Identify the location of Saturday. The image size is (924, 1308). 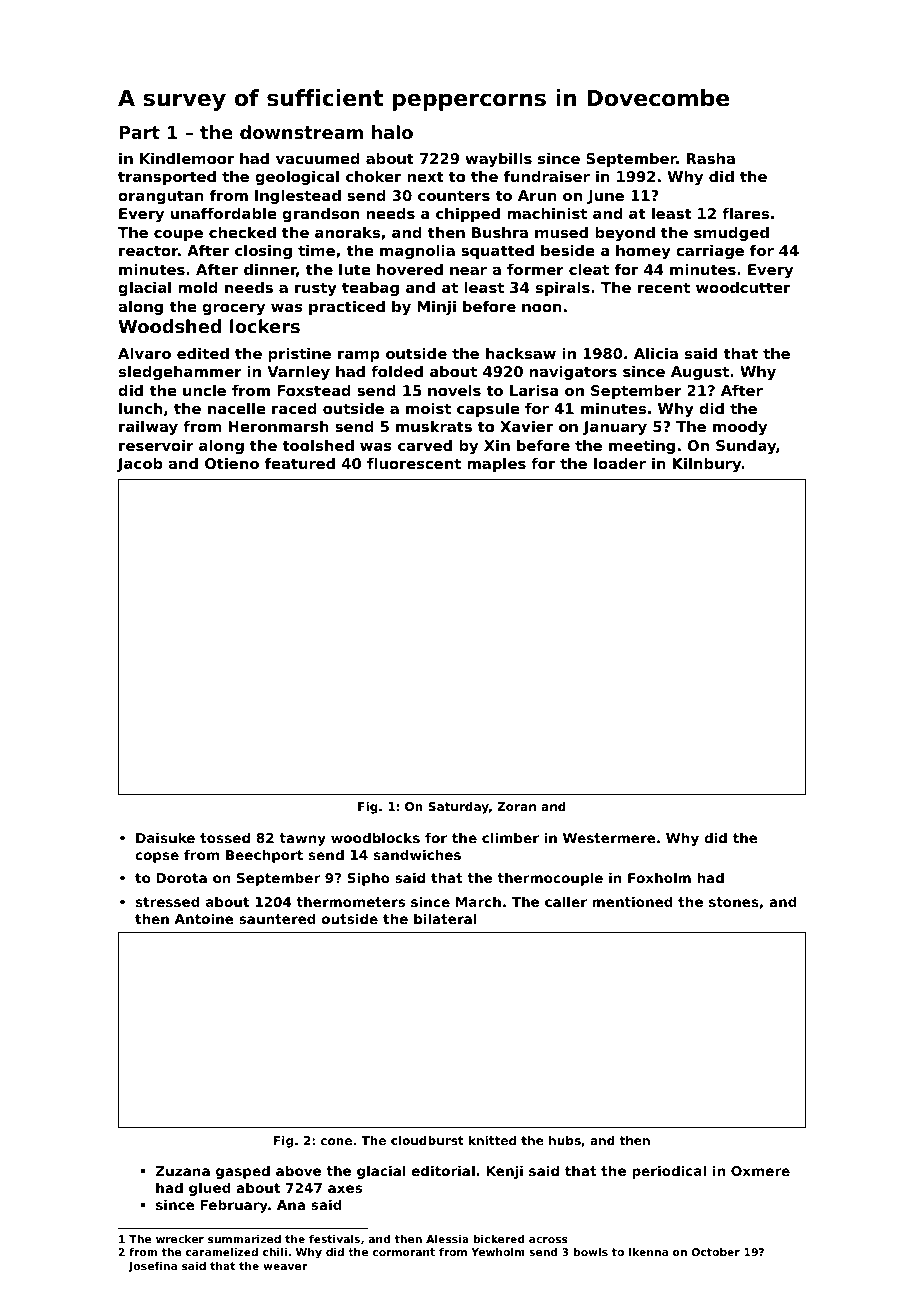
(458, 808).
